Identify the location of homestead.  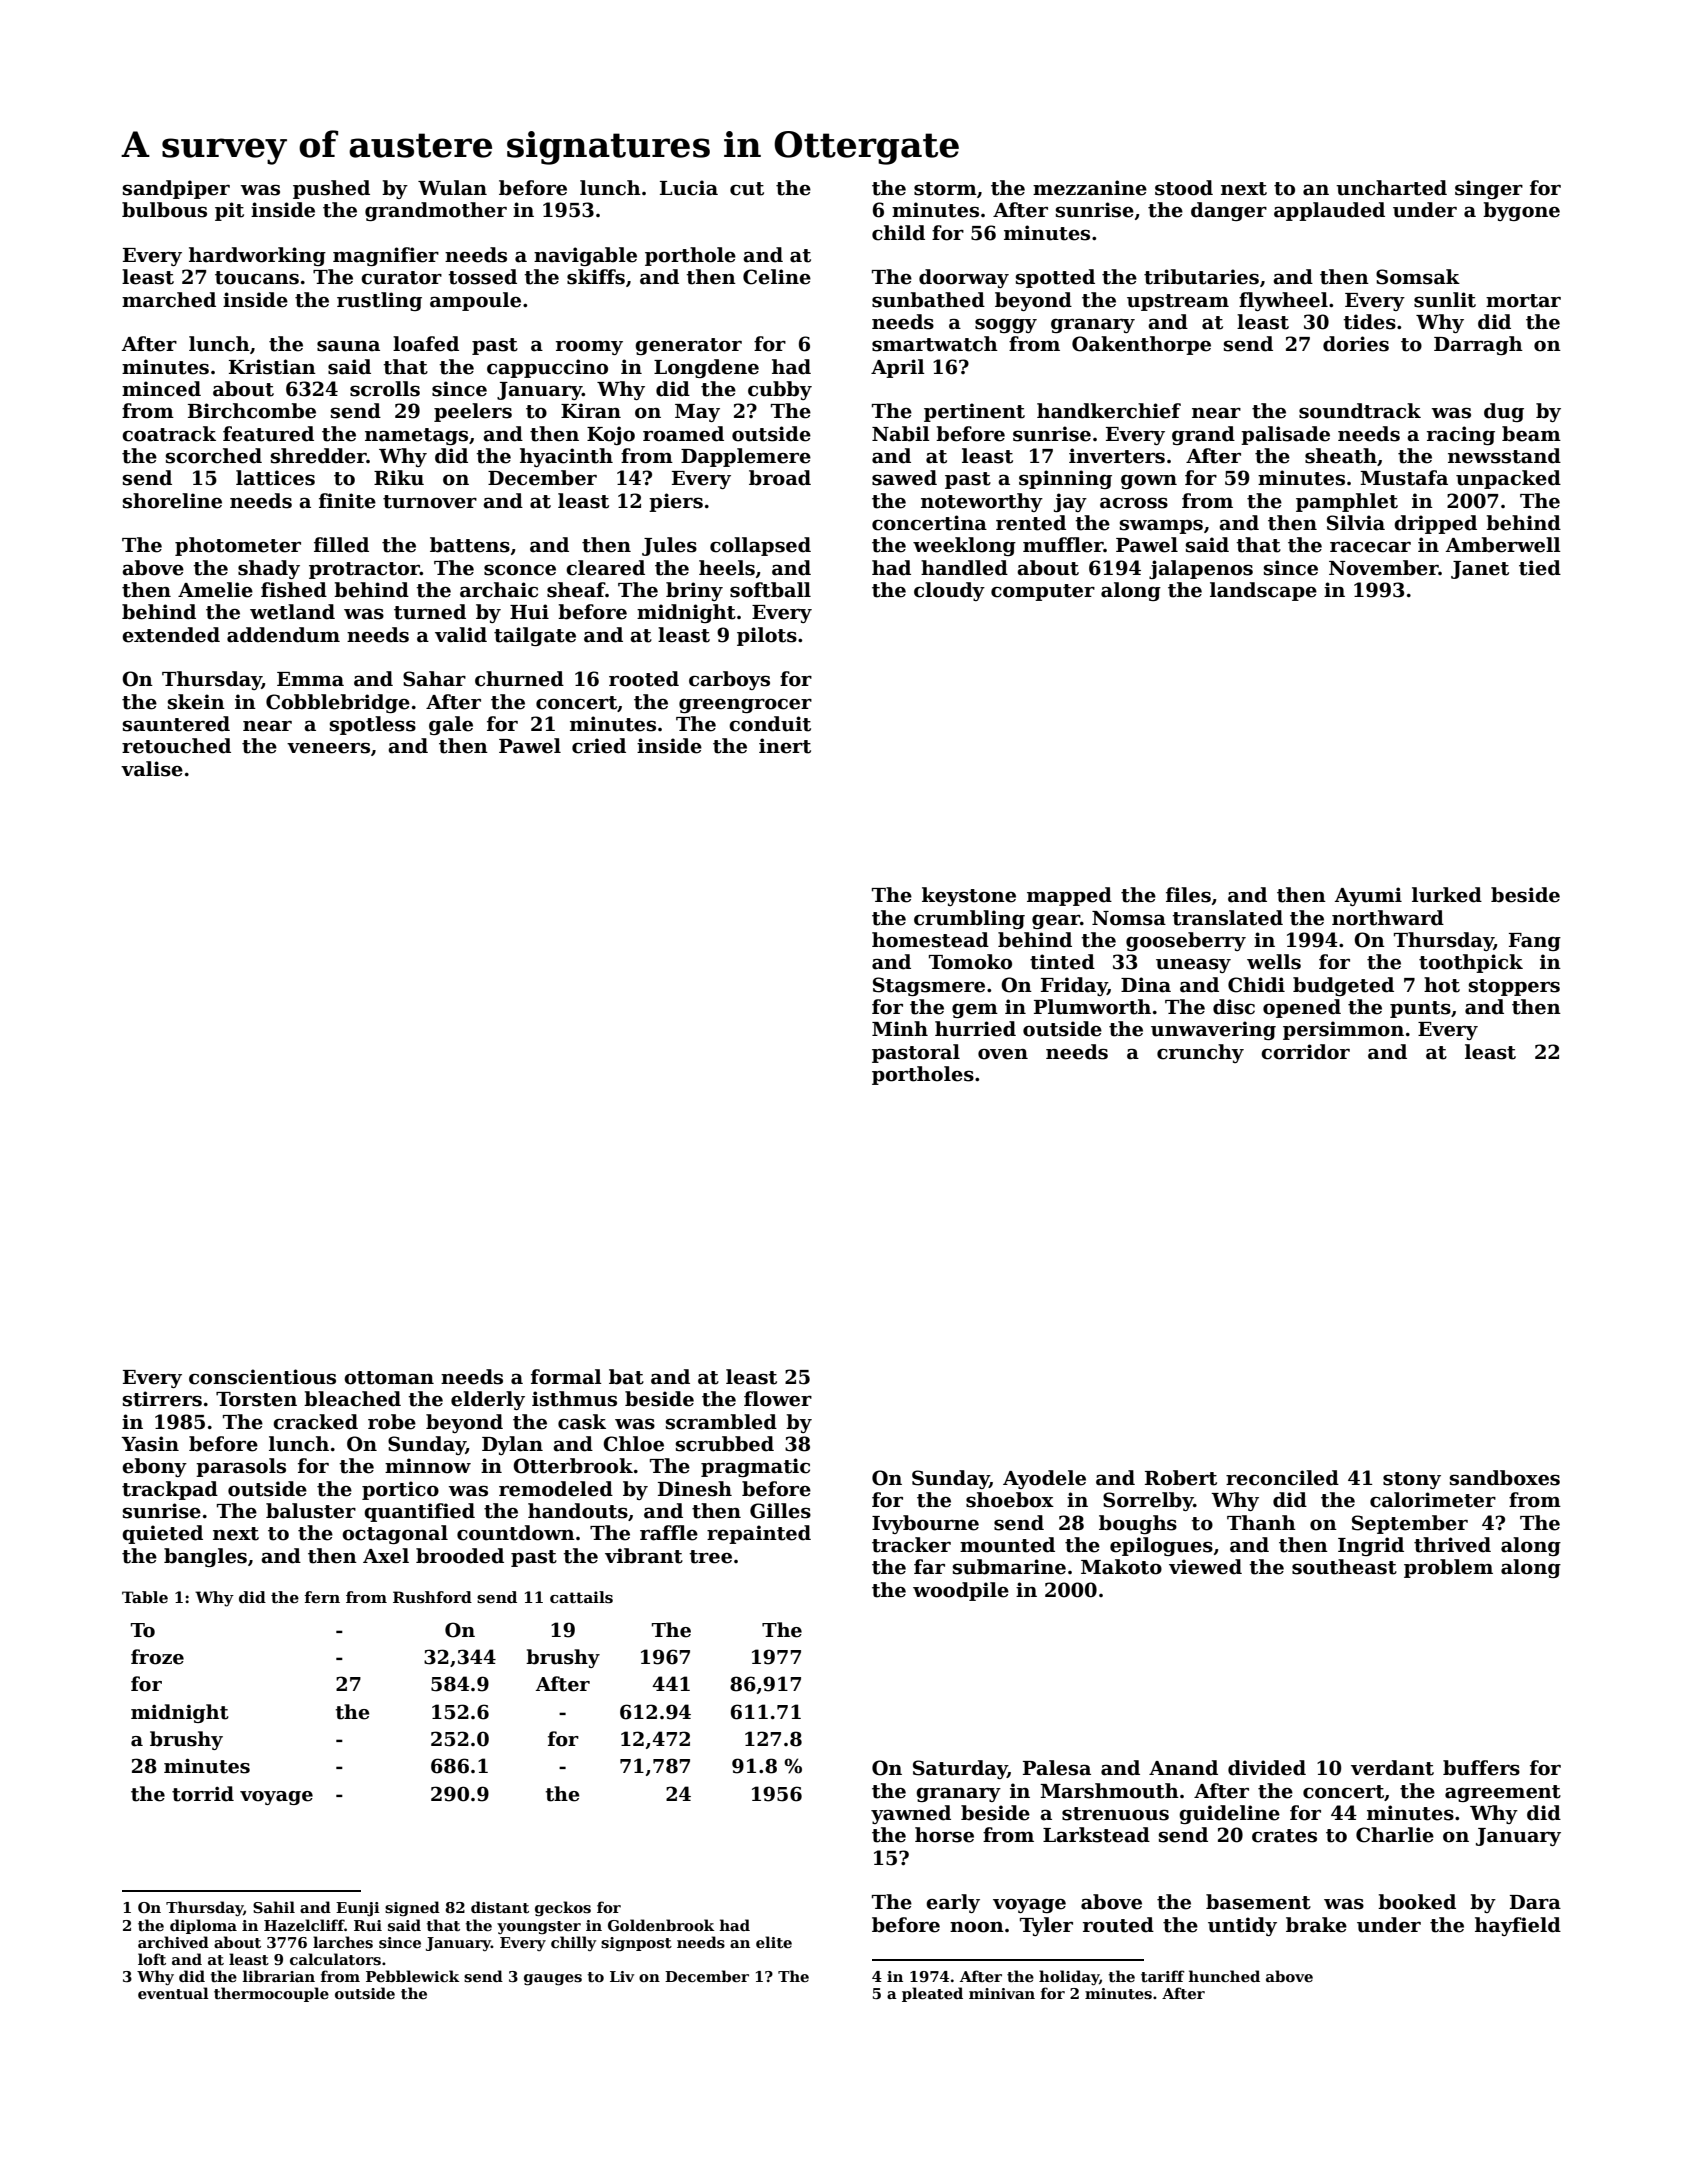
(930, 940).
